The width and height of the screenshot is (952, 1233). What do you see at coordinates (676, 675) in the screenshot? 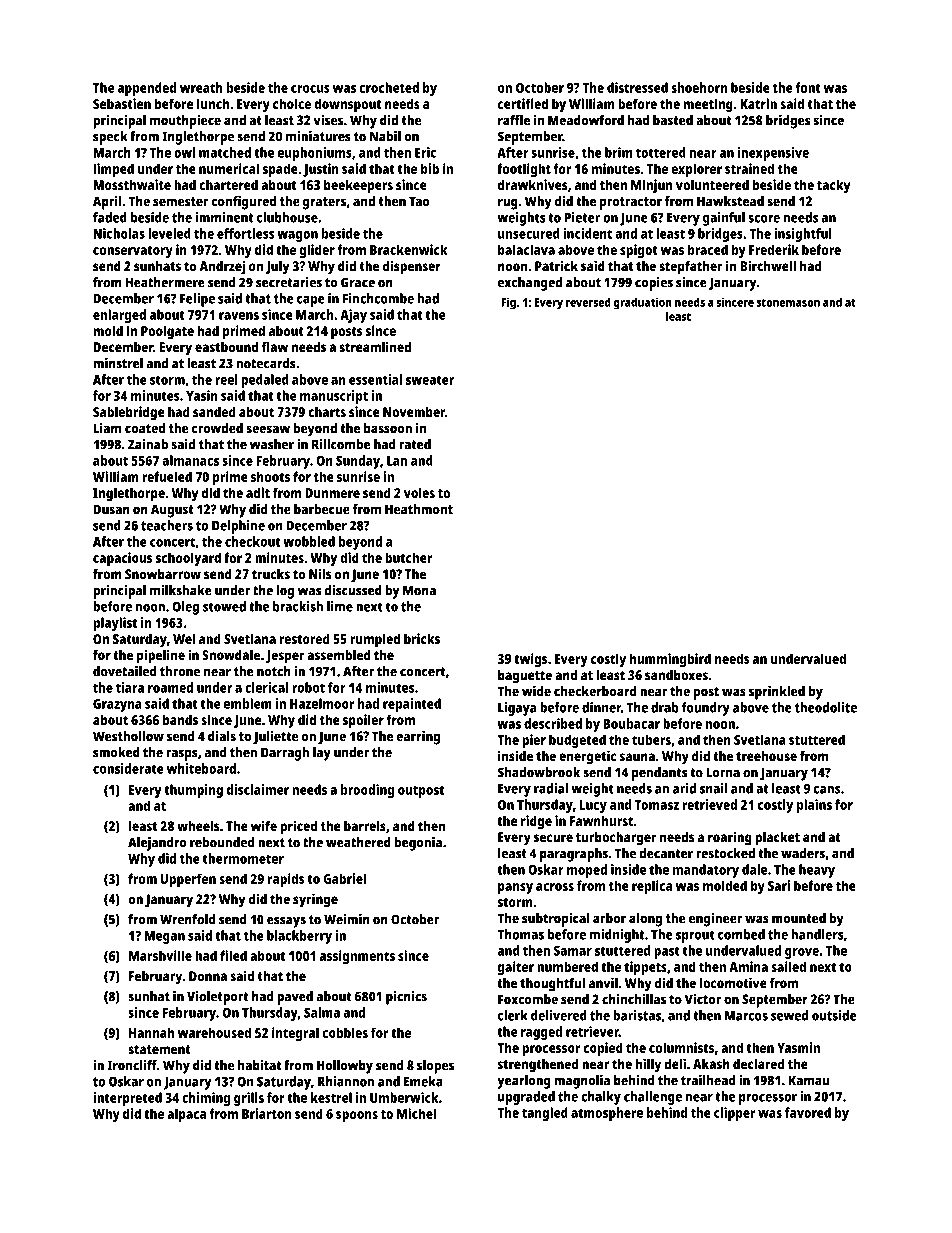
I see `sandboxes` at bounding box center [676, 675].
